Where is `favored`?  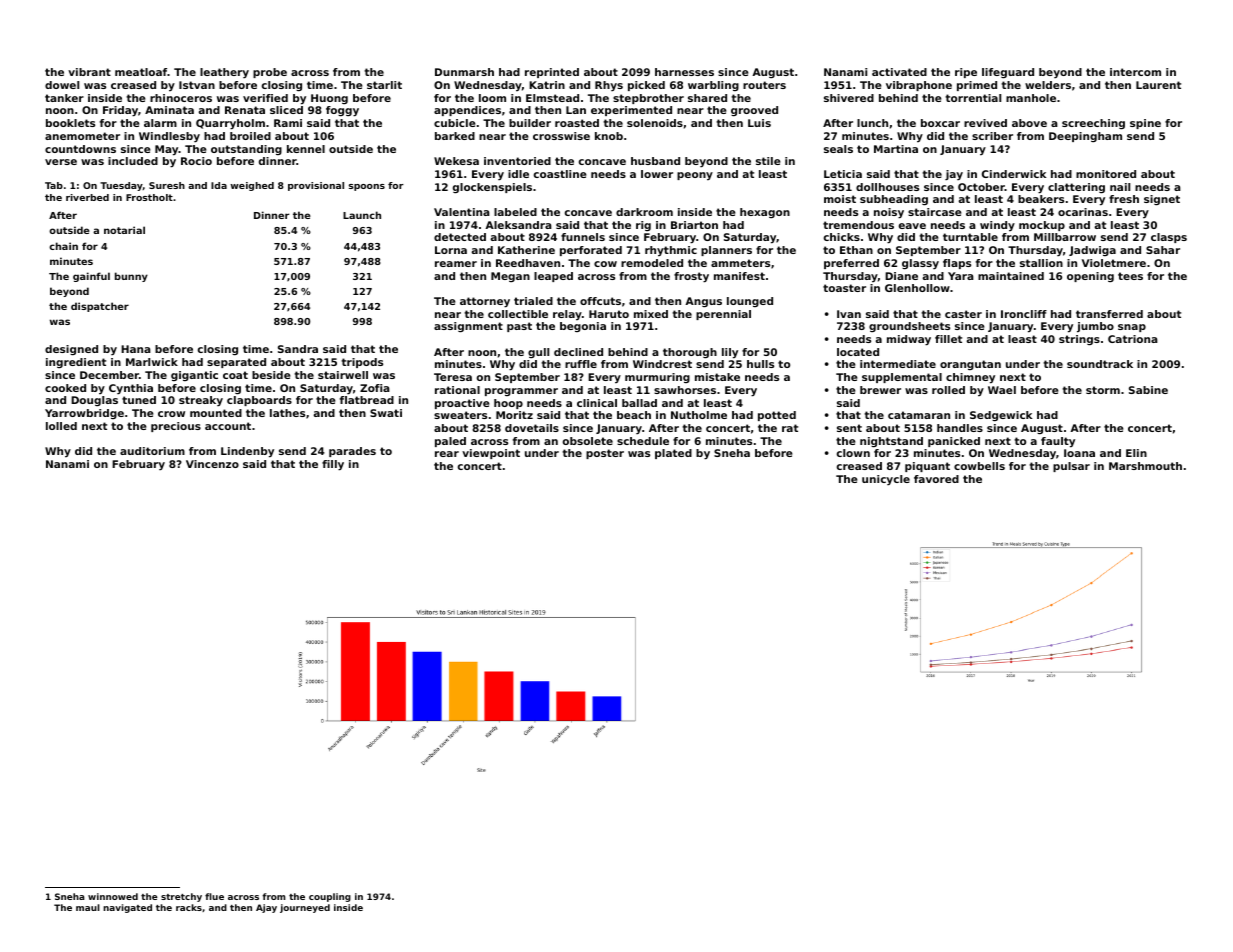
favored is located at coordinates (936, 479).
